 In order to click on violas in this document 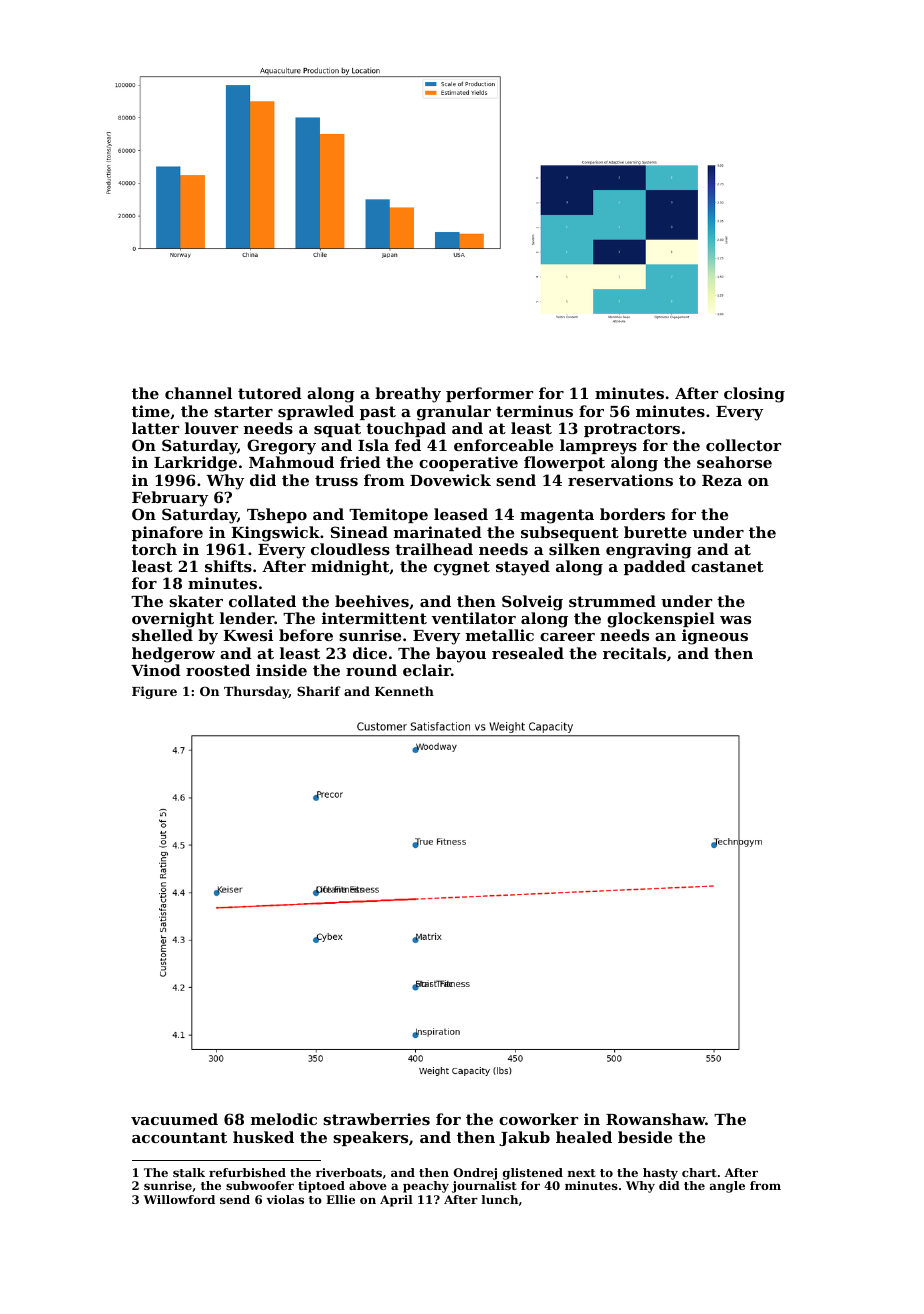, I will do `click(285, 1199)`.
